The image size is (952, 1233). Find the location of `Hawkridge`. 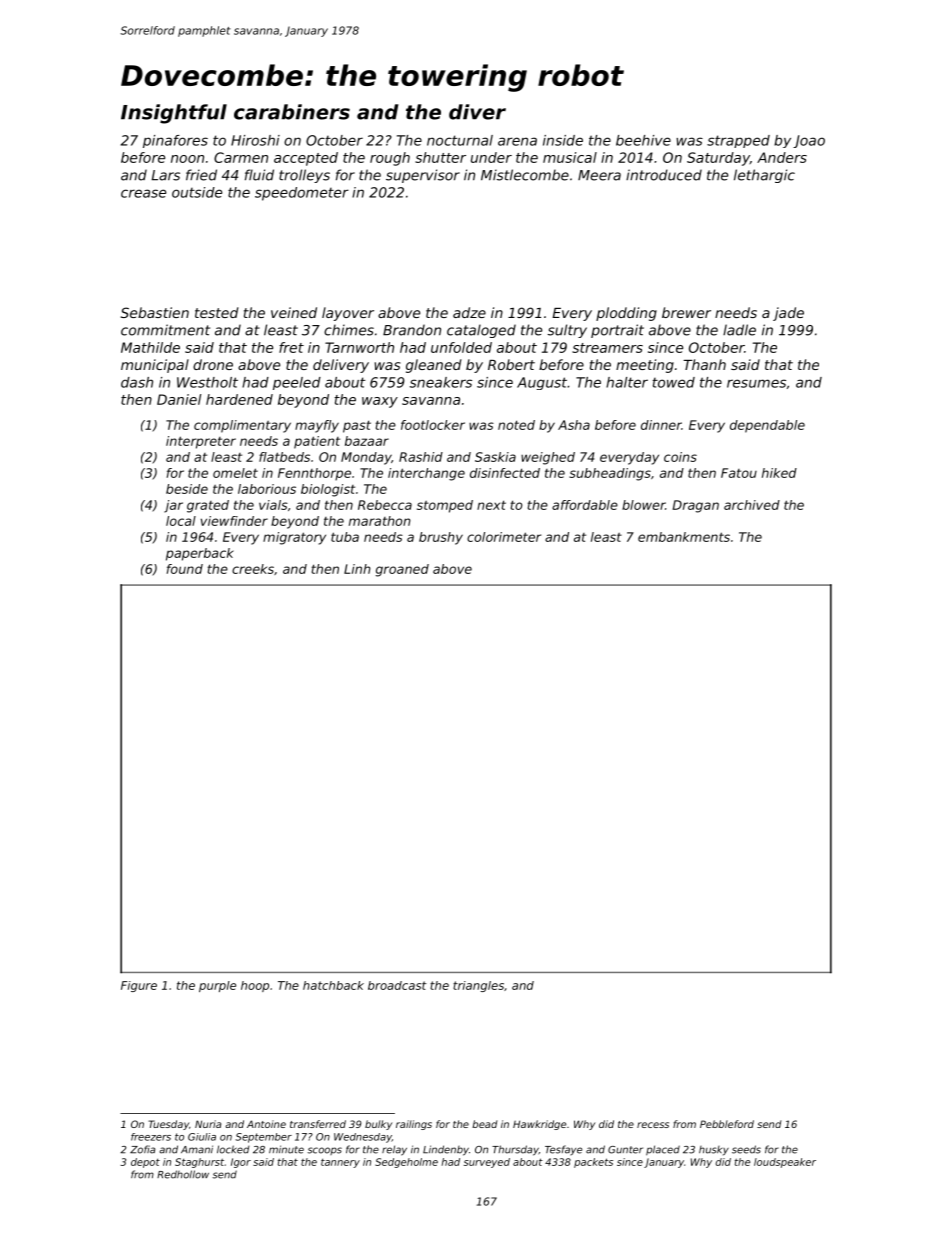

Hawkridge is located at coordinates (539, 1125).
